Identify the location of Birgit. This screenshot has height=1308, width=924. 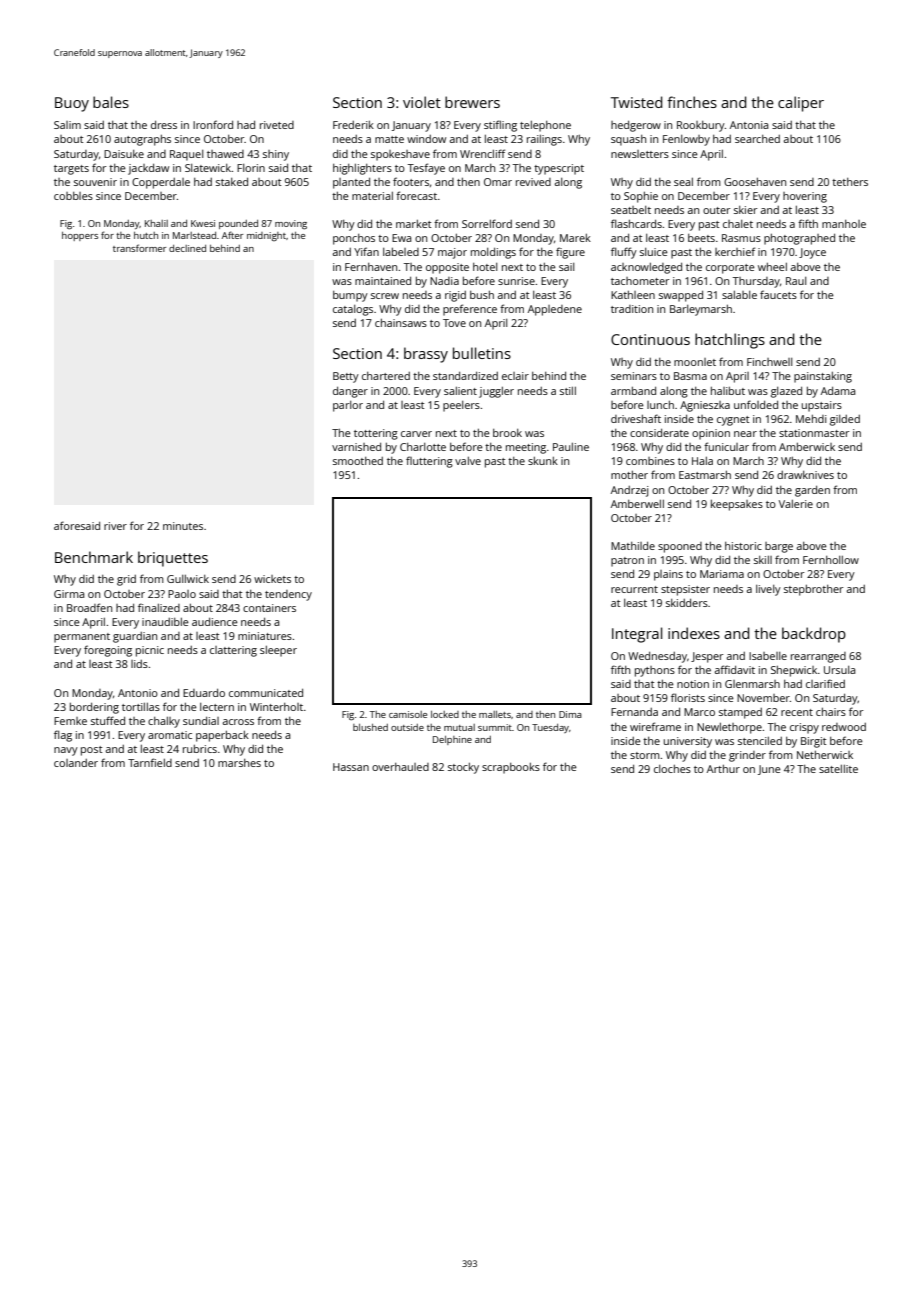
(813, 742).
